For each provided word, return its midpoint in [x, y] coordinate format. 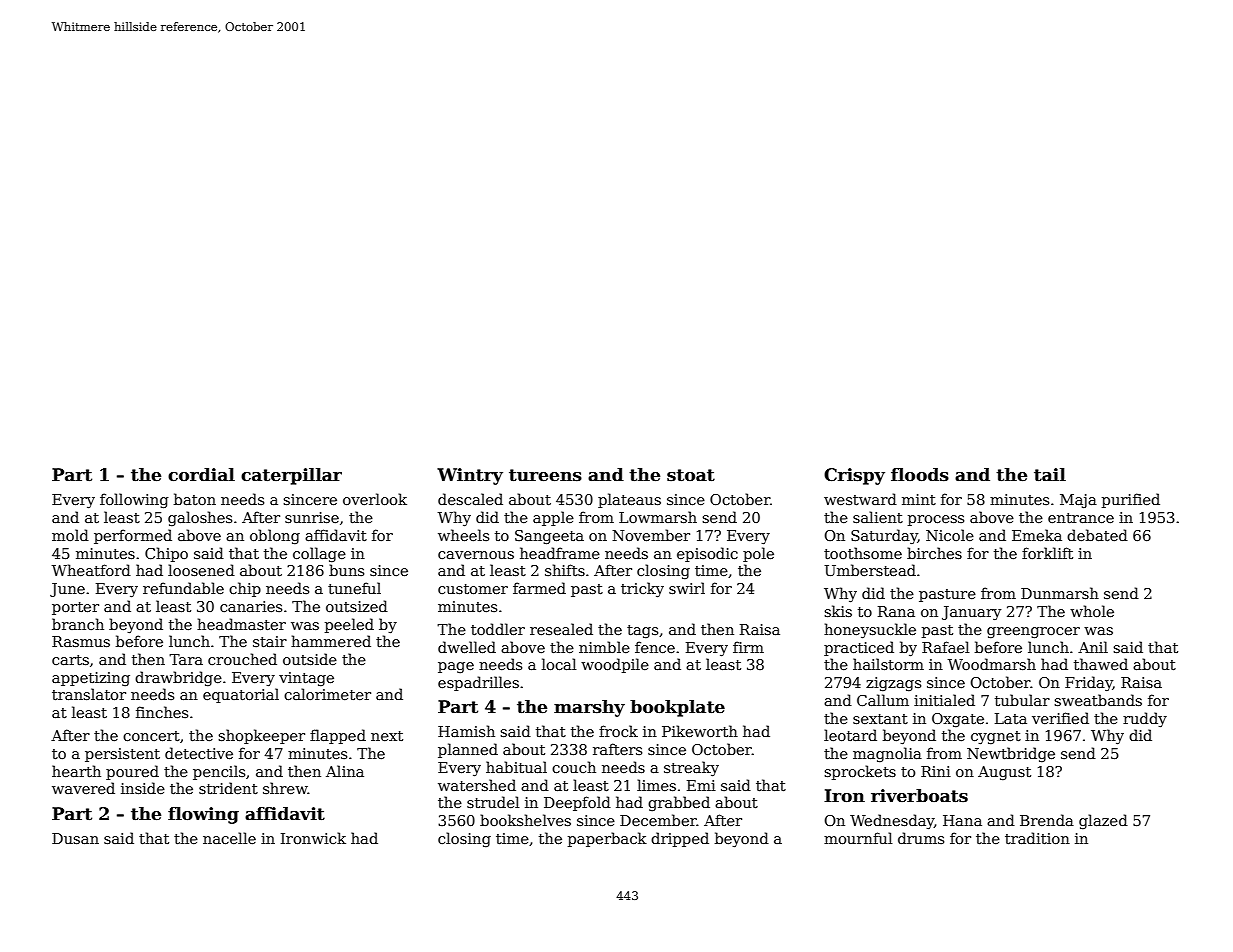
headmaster [241, 624]
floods [920, 475]
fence [655, 647]
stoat [691, 475]
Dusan [75, 838]
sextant [880, 719]
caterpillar [291, 476]
